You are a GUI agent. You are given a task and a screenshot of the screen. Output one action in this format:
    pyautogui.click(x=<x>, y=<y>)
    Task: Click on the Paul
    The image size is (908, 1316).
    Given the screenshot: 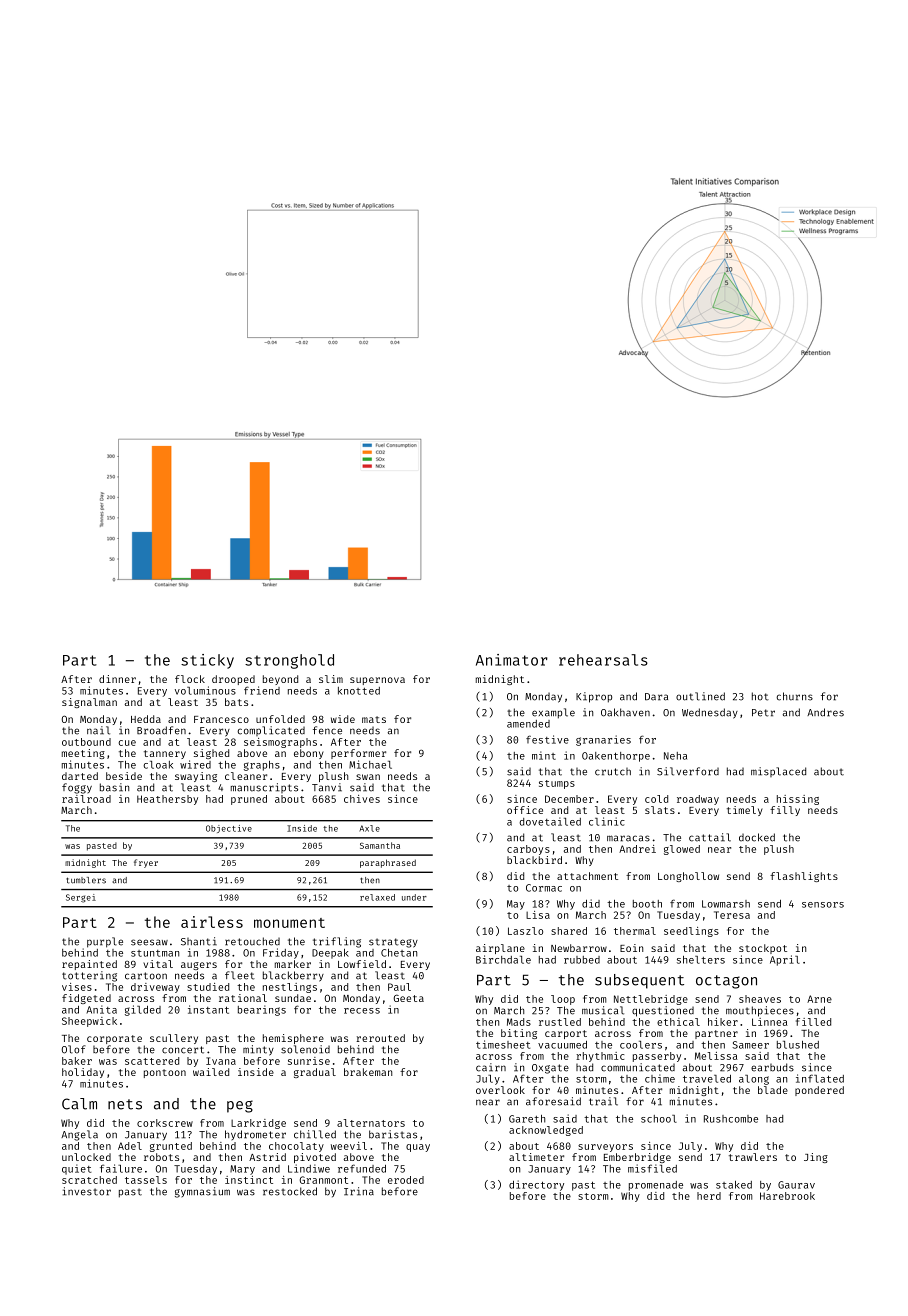 What is the action you would take?
    pyautogui.click(x=399, y=987)
